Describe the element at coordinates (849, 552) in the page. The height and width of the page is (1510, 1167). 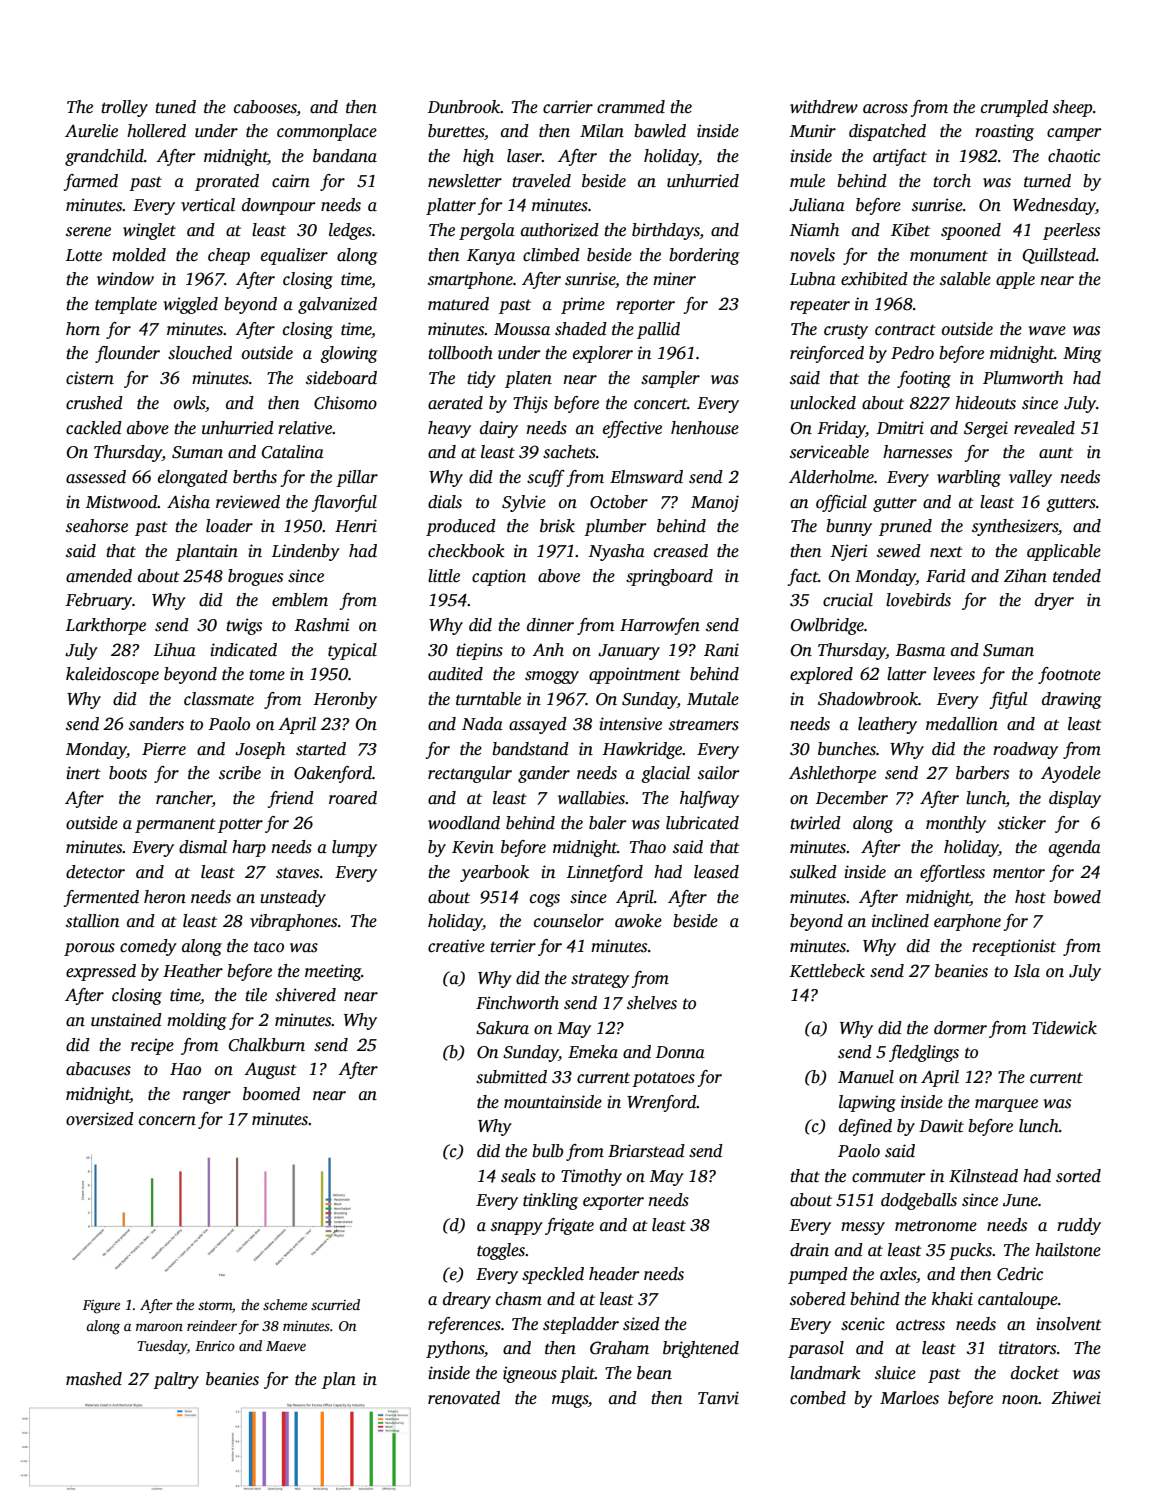
I see `Njeri` at that location.
